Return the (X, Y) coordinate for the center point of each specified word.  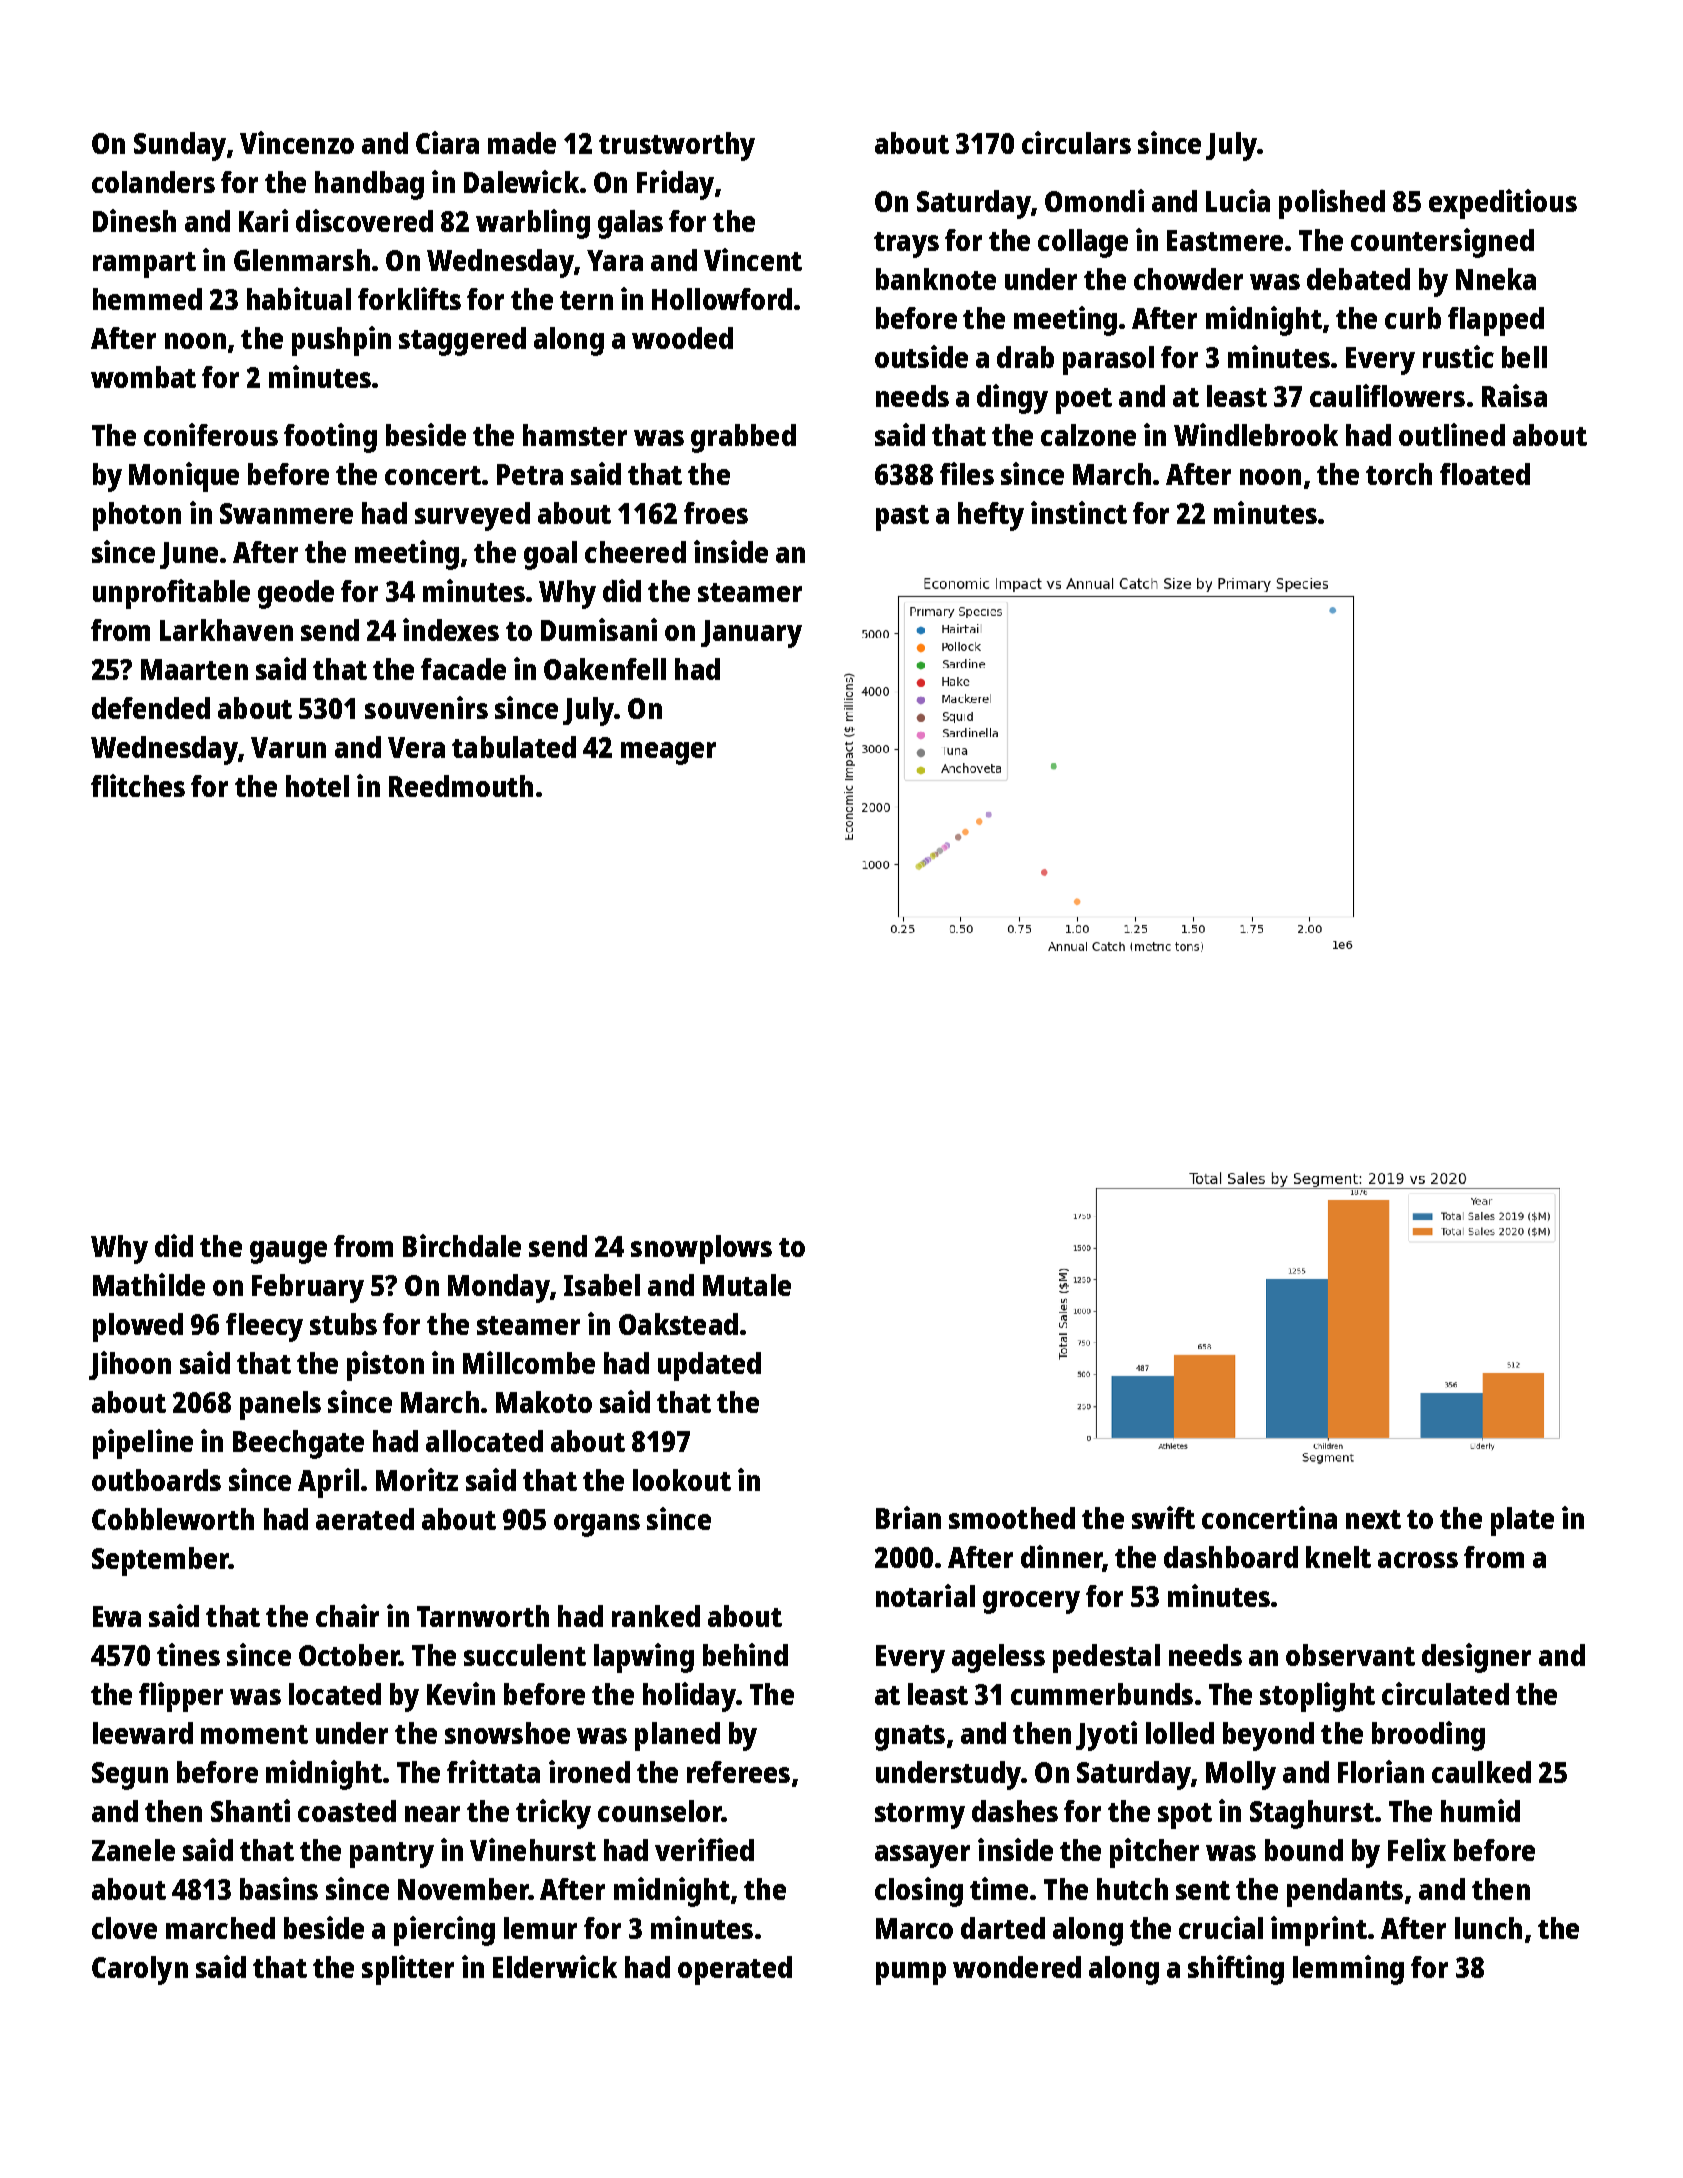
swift (1163, 1517)
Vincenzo (297, 142)
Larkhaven (226, 630)
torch (1399, 474)
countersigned (1442, 243)
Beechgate (298, 1444)
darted (1003, 1928)
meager (668, 753)
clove (124, 1928)
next (1373, 1519)
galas (630, 224)
